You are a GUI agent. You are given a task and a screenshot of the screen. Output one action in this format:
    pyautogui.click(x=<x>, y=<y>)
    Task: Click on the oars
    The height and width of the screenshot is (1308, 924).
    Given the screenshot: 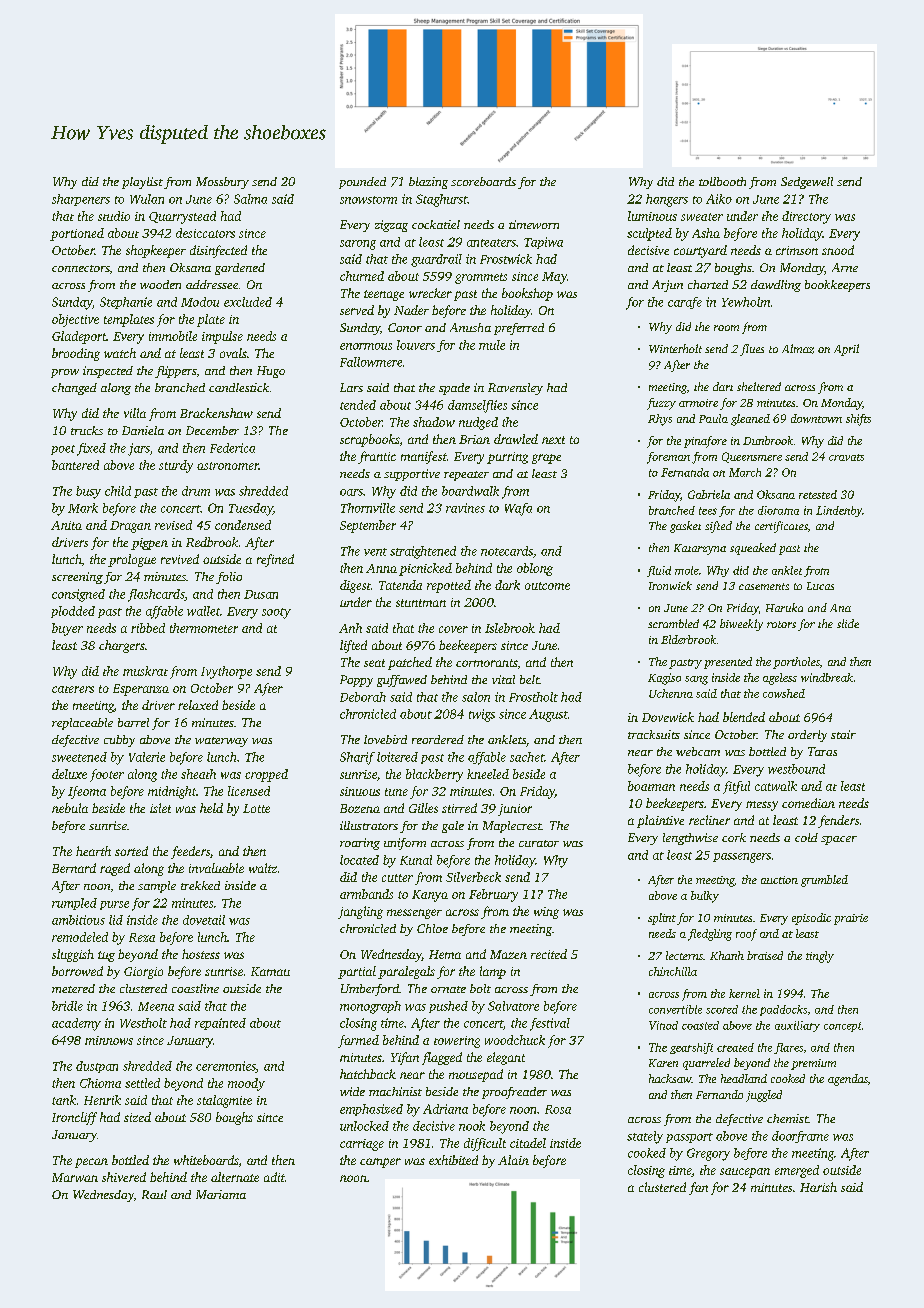 What is the action you would take?
    pyautogui.click(x=351, y=492)
